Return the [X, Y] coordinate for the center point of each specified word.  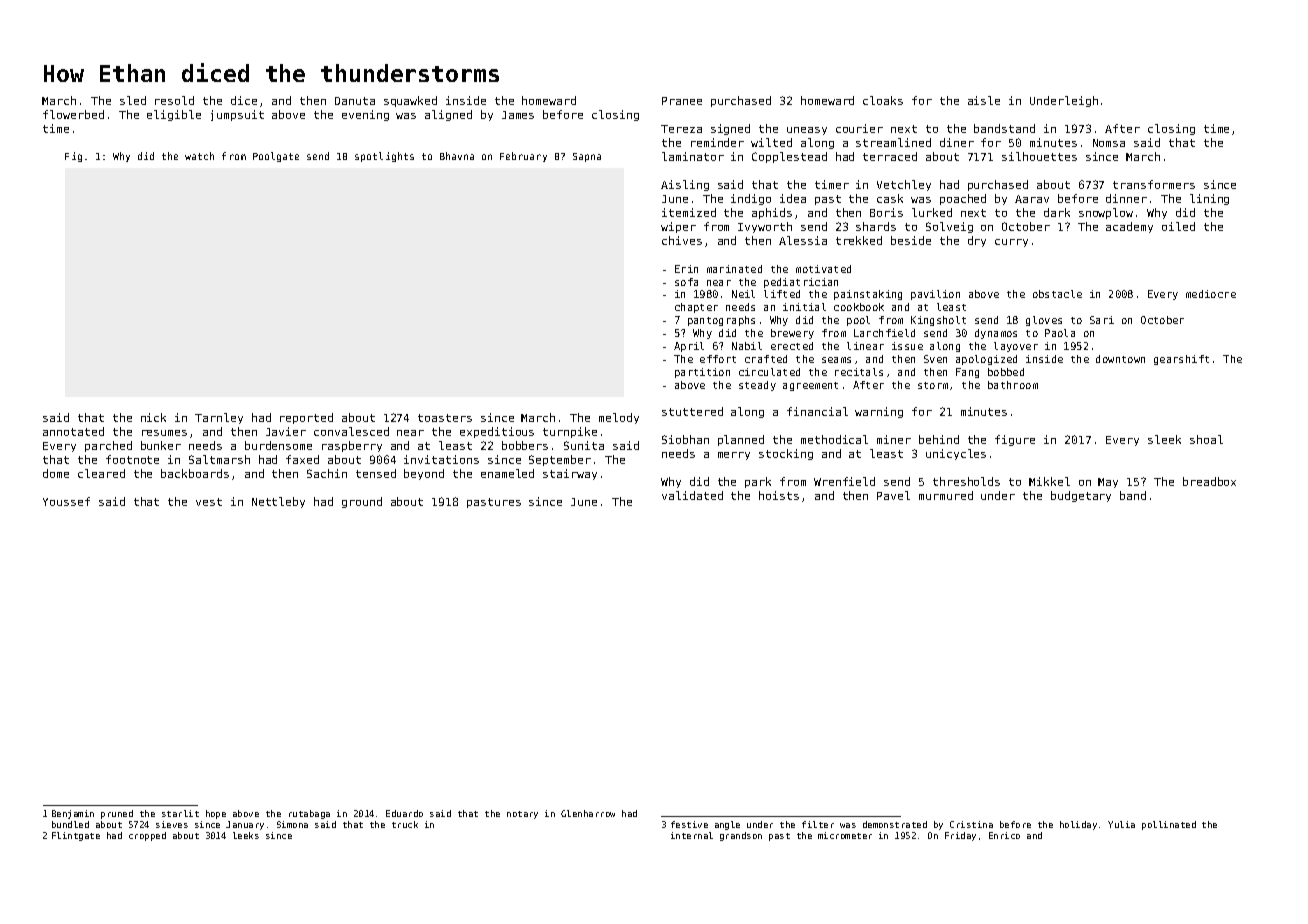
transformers [1154, 184]
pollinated [1169, 825]
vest [209, 502]
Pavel [893, 495]
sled [133, 100]
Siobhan [685, 439]
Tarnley [219, 418]
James [518, 115]
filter [818, 824]
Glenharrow [588, 813]
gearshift [1181, 360]
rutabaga [309, 814]
